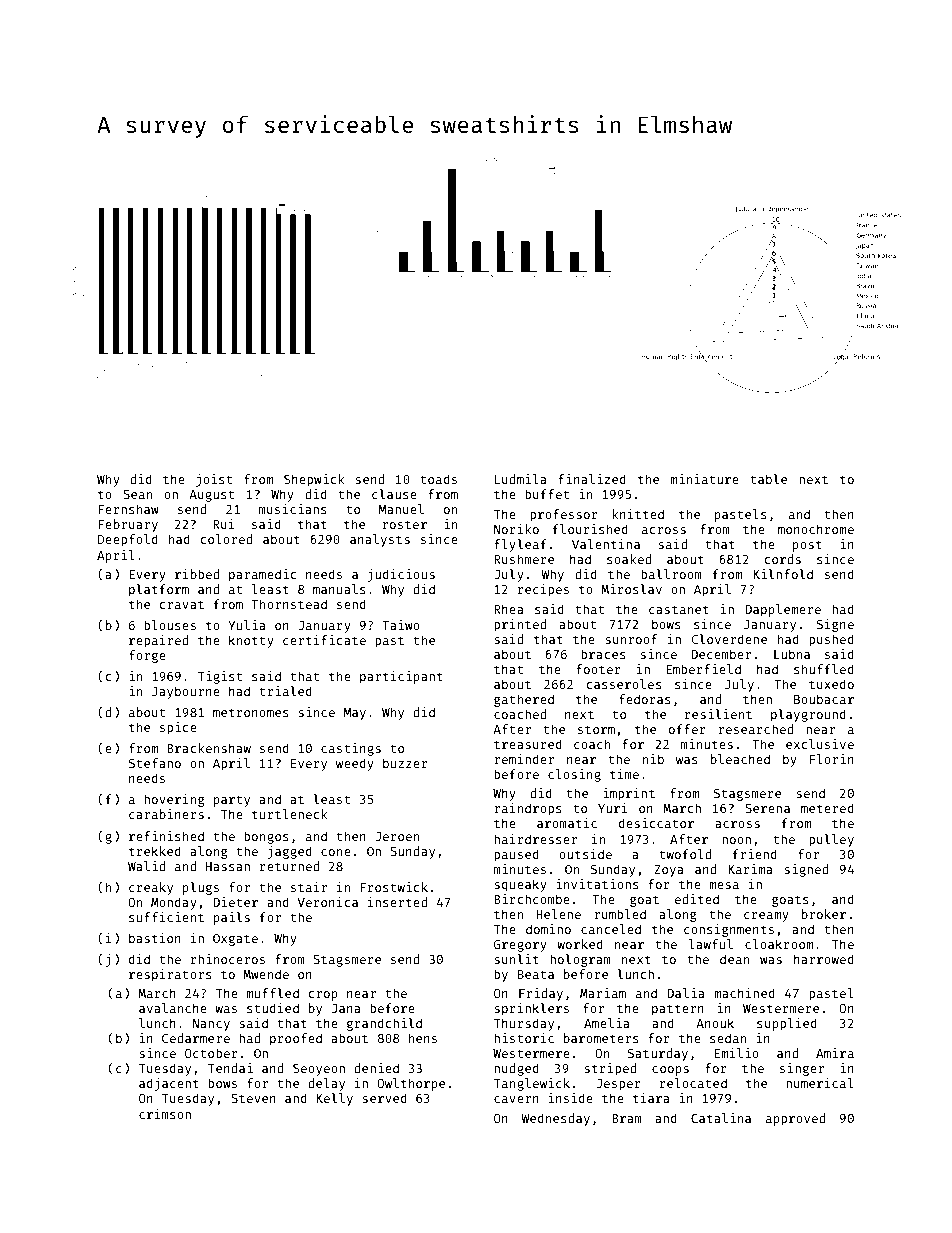  Describe the element at coordinates (824, 699) in the image. I see `Boubacar` at that location.
